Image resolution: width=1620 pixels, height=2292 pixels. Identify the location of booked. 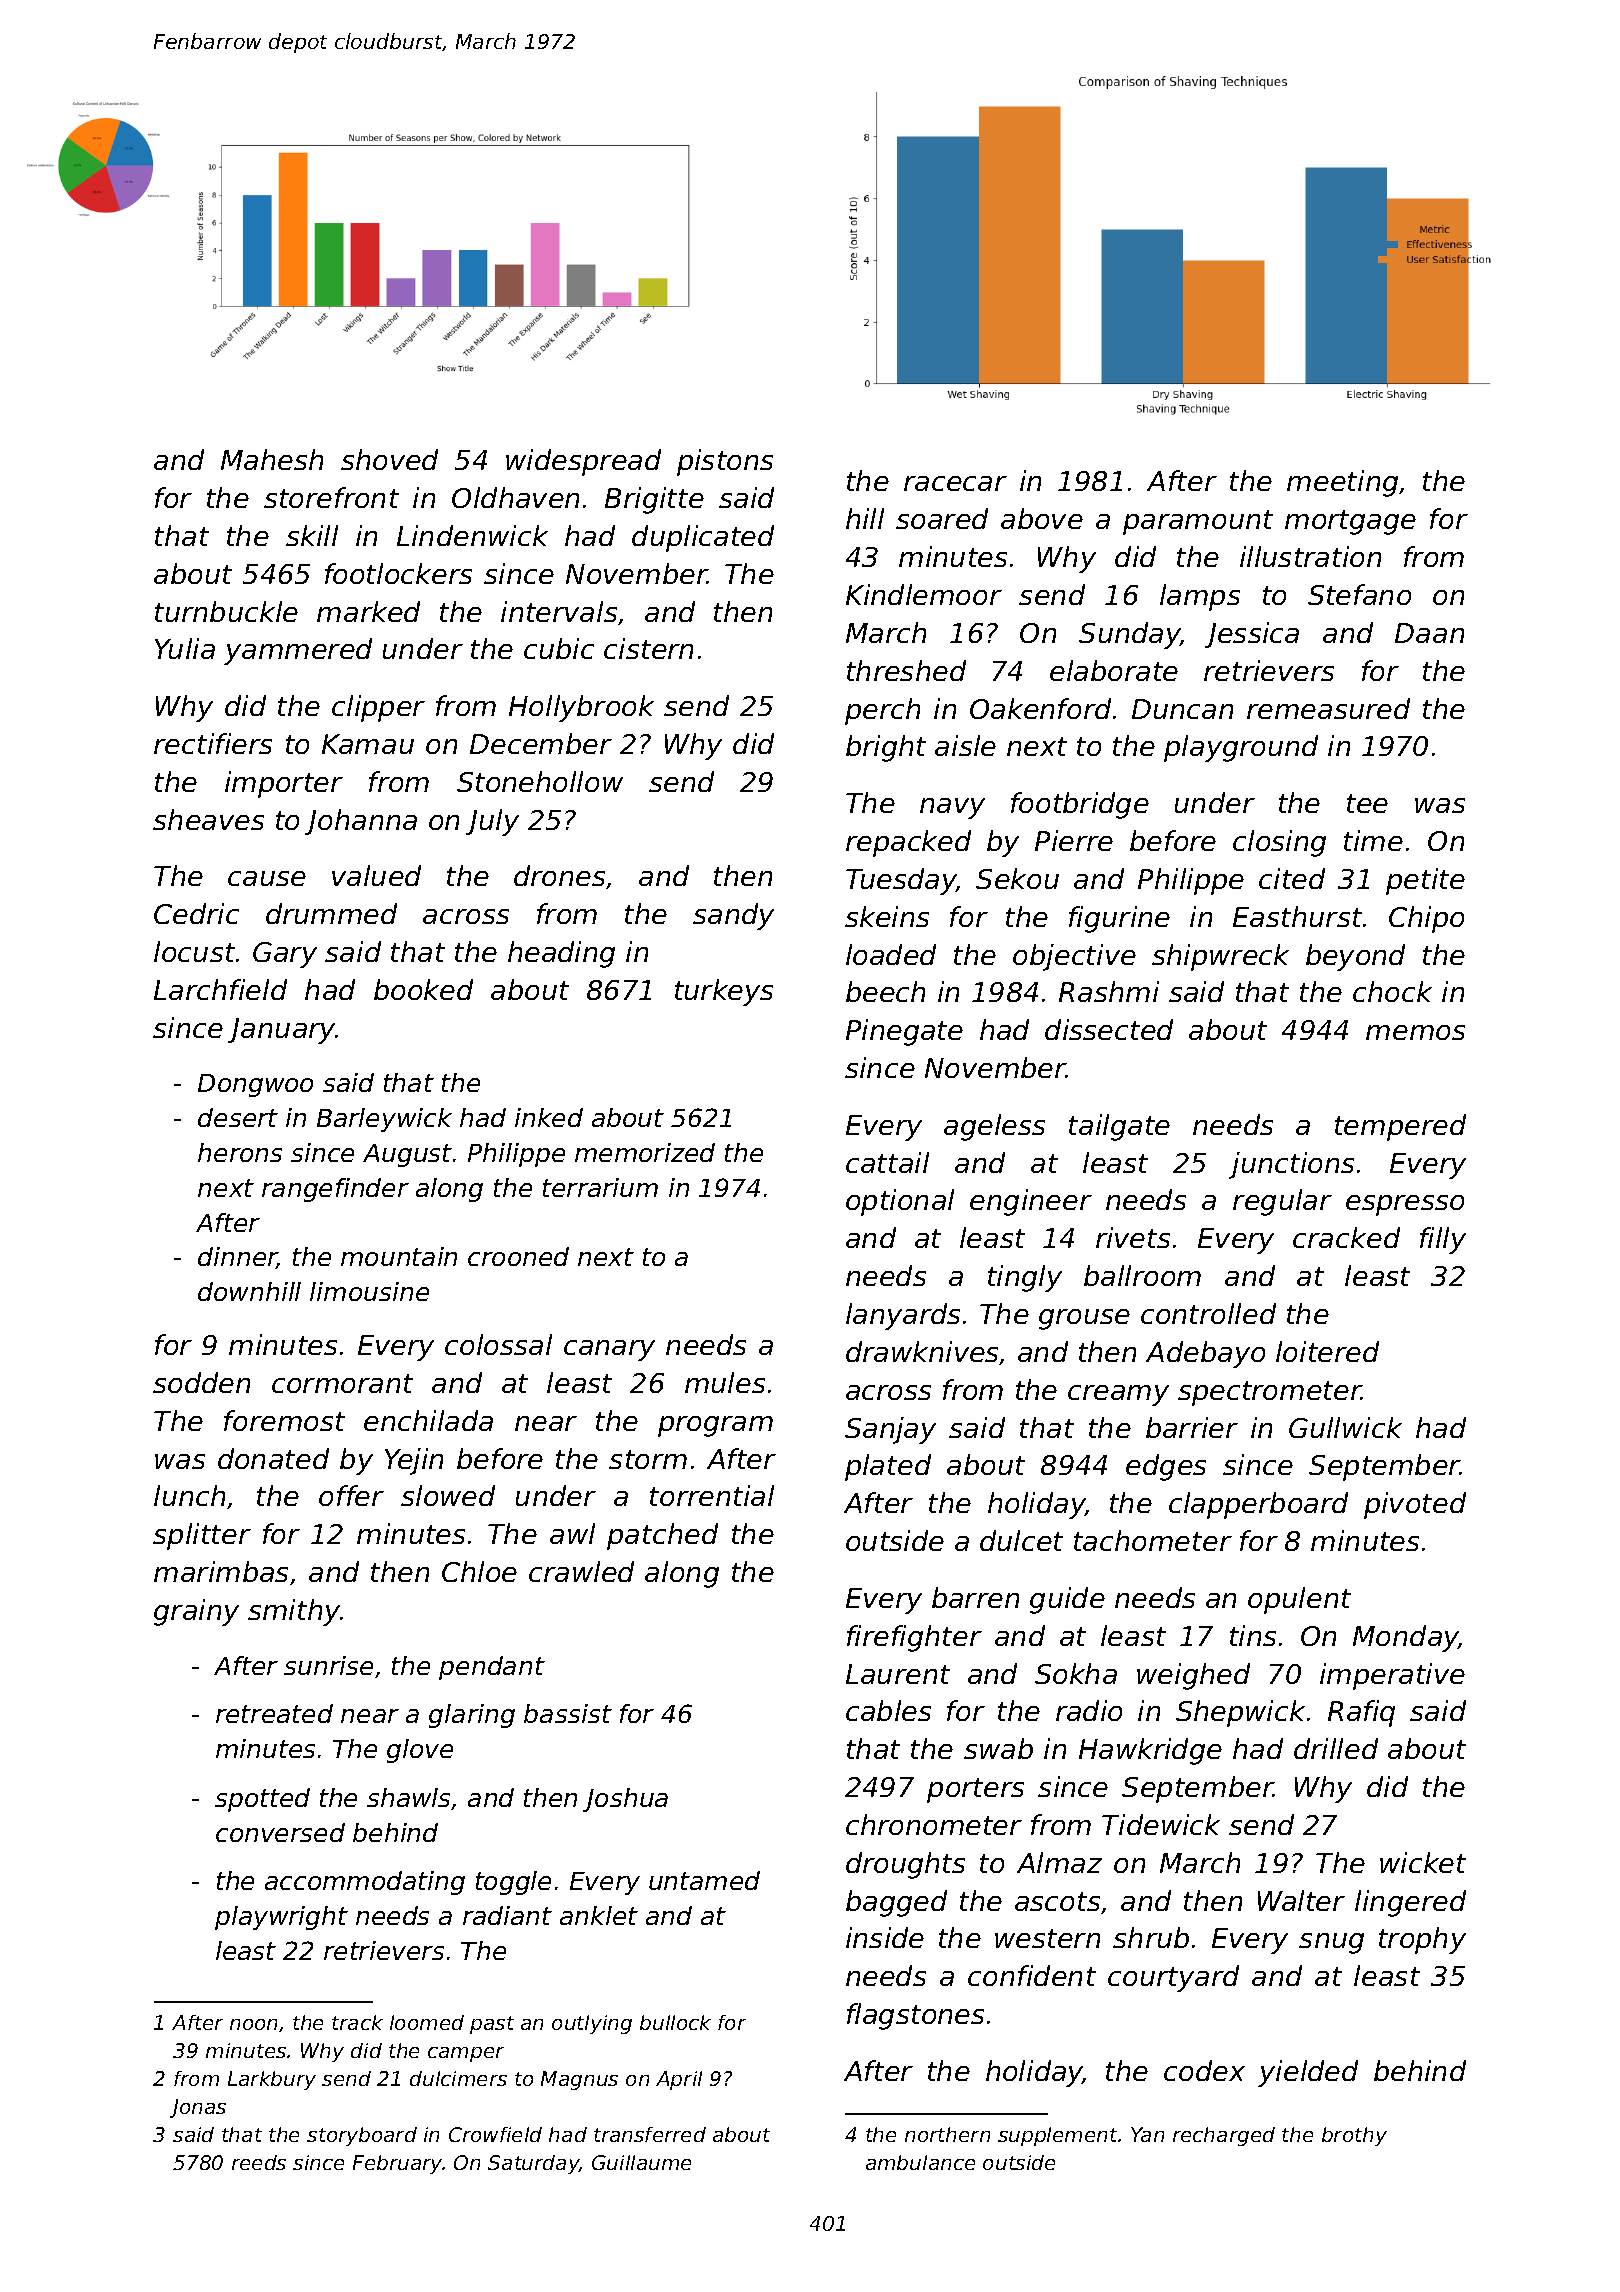
(423, 989).
